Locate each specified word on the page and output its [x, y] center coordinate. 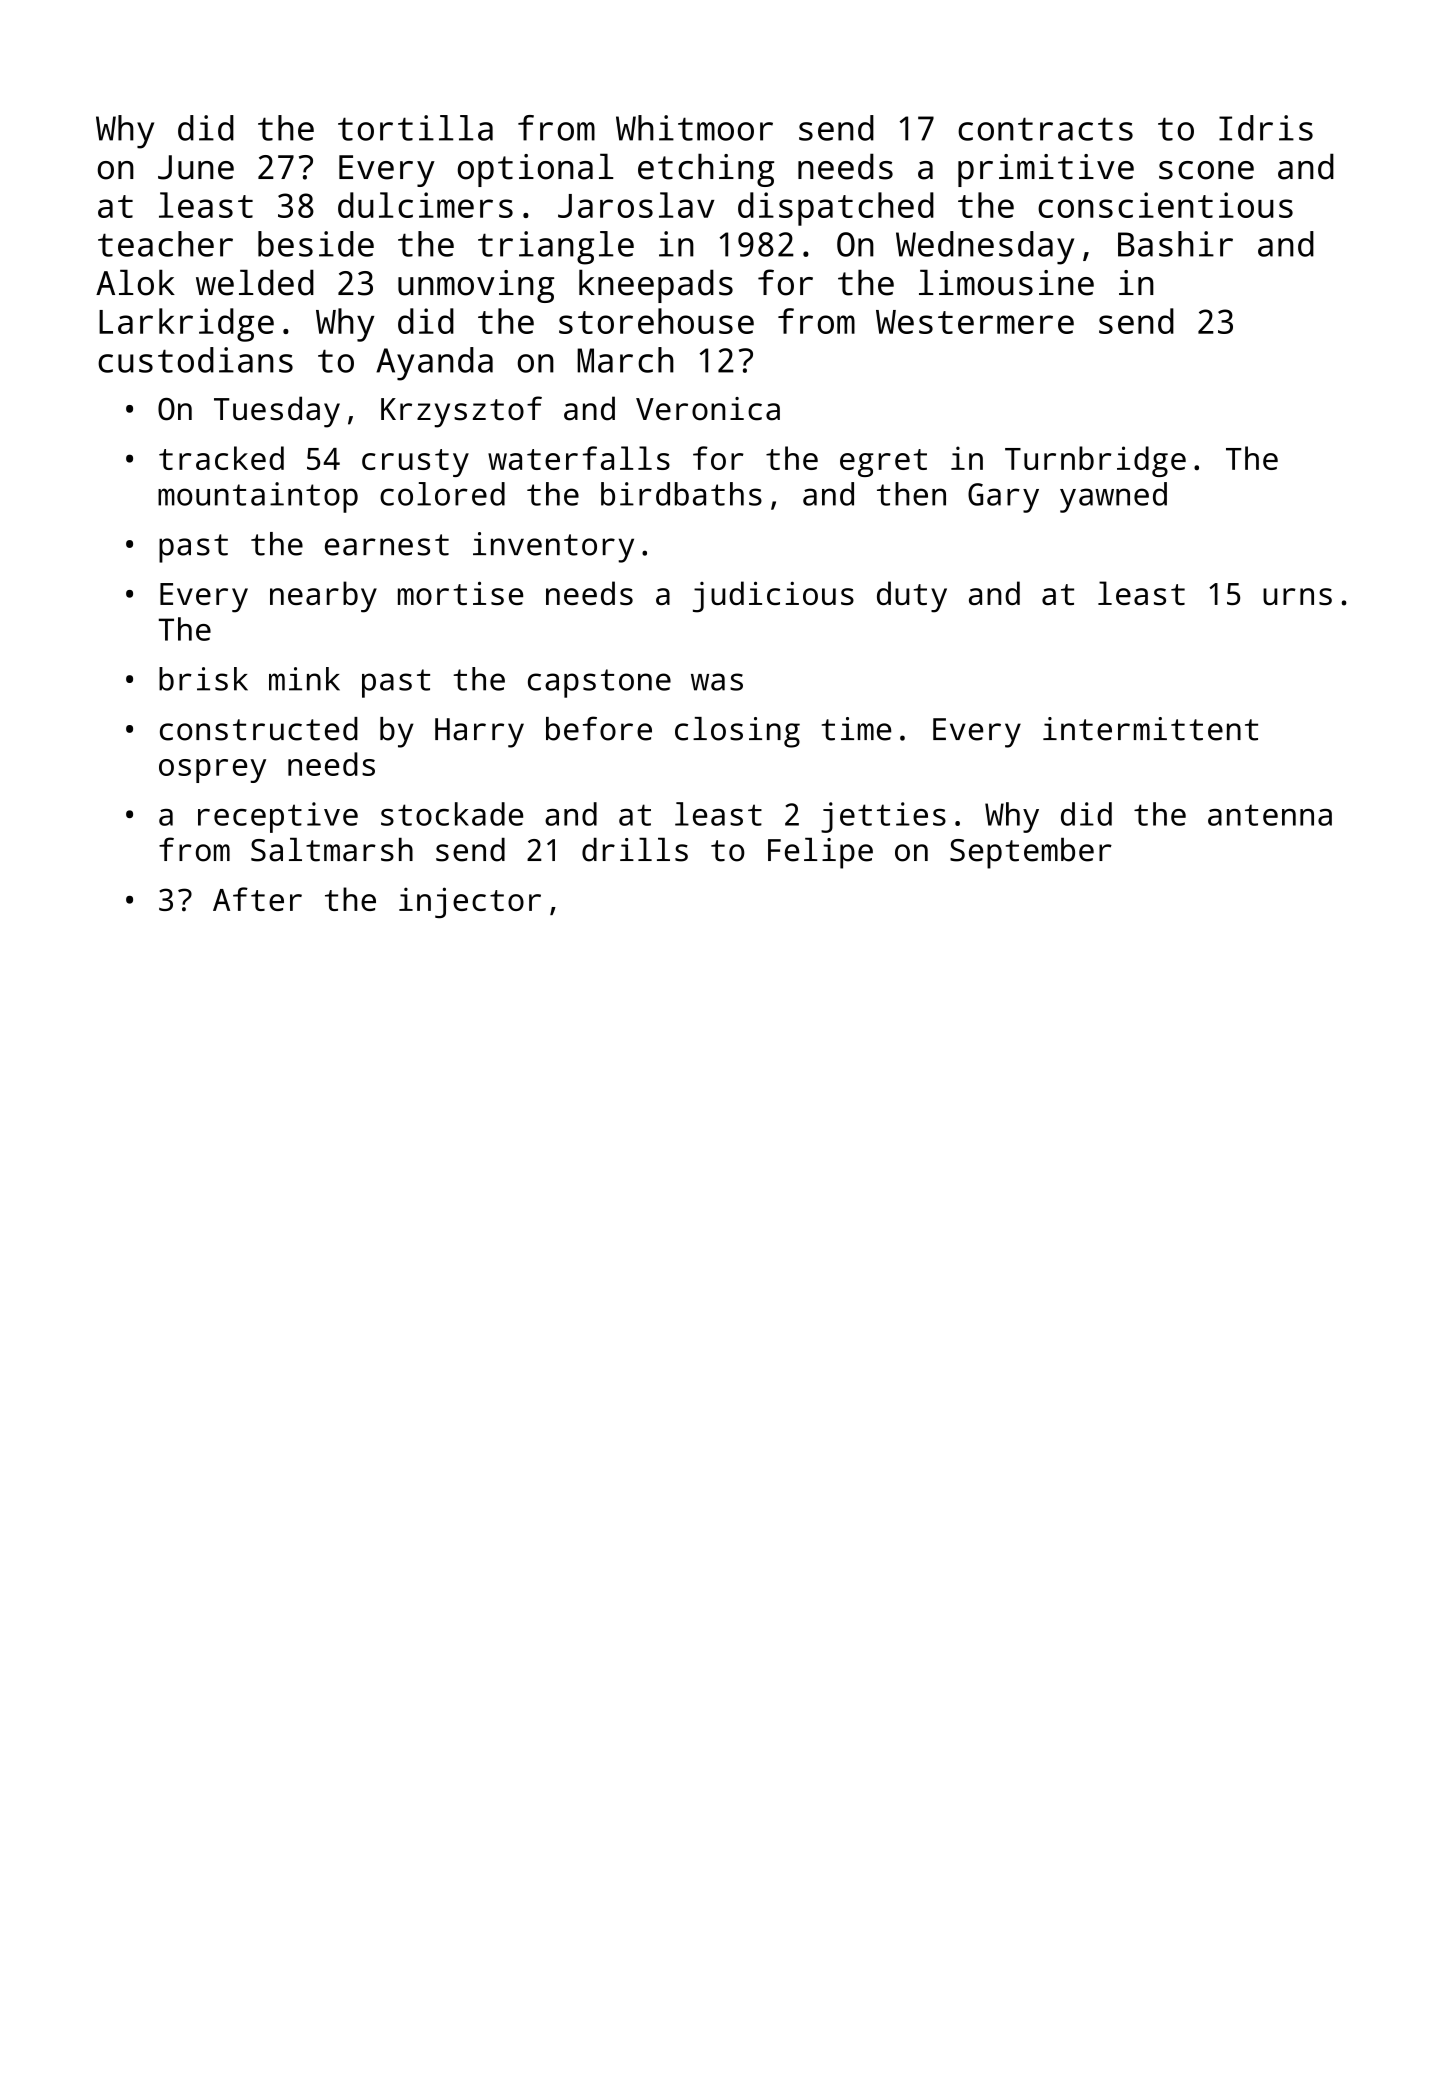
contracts [1045, 129]
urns [1297, 596]
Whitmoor [694, 128]
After [257, 899]
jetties [883, 817]
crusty [415, 463]
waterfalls [579, 458]
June [196, 167]
